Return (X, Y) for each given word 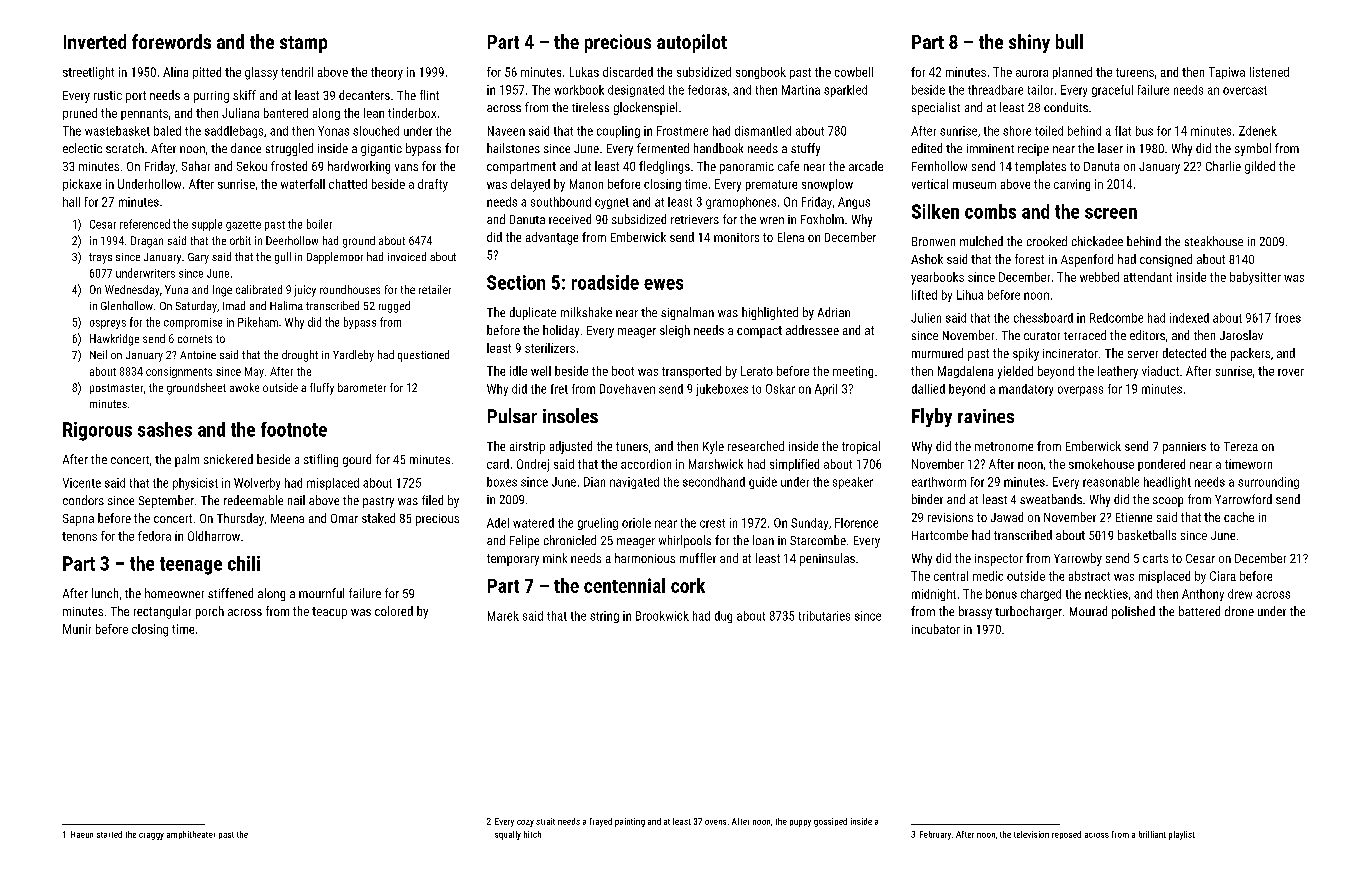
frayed (601, 822)
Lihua (970, 295)
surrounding (1268, 483)
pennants (144, 114)
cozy (525, 823)
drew (1240, 594)
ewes (663, 284)
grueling (598, 524)
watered (533, 523)
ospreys (108, 324)
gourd (357, 460)
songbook (761, 73)
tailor (1040, 90)
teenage (191, 566)
